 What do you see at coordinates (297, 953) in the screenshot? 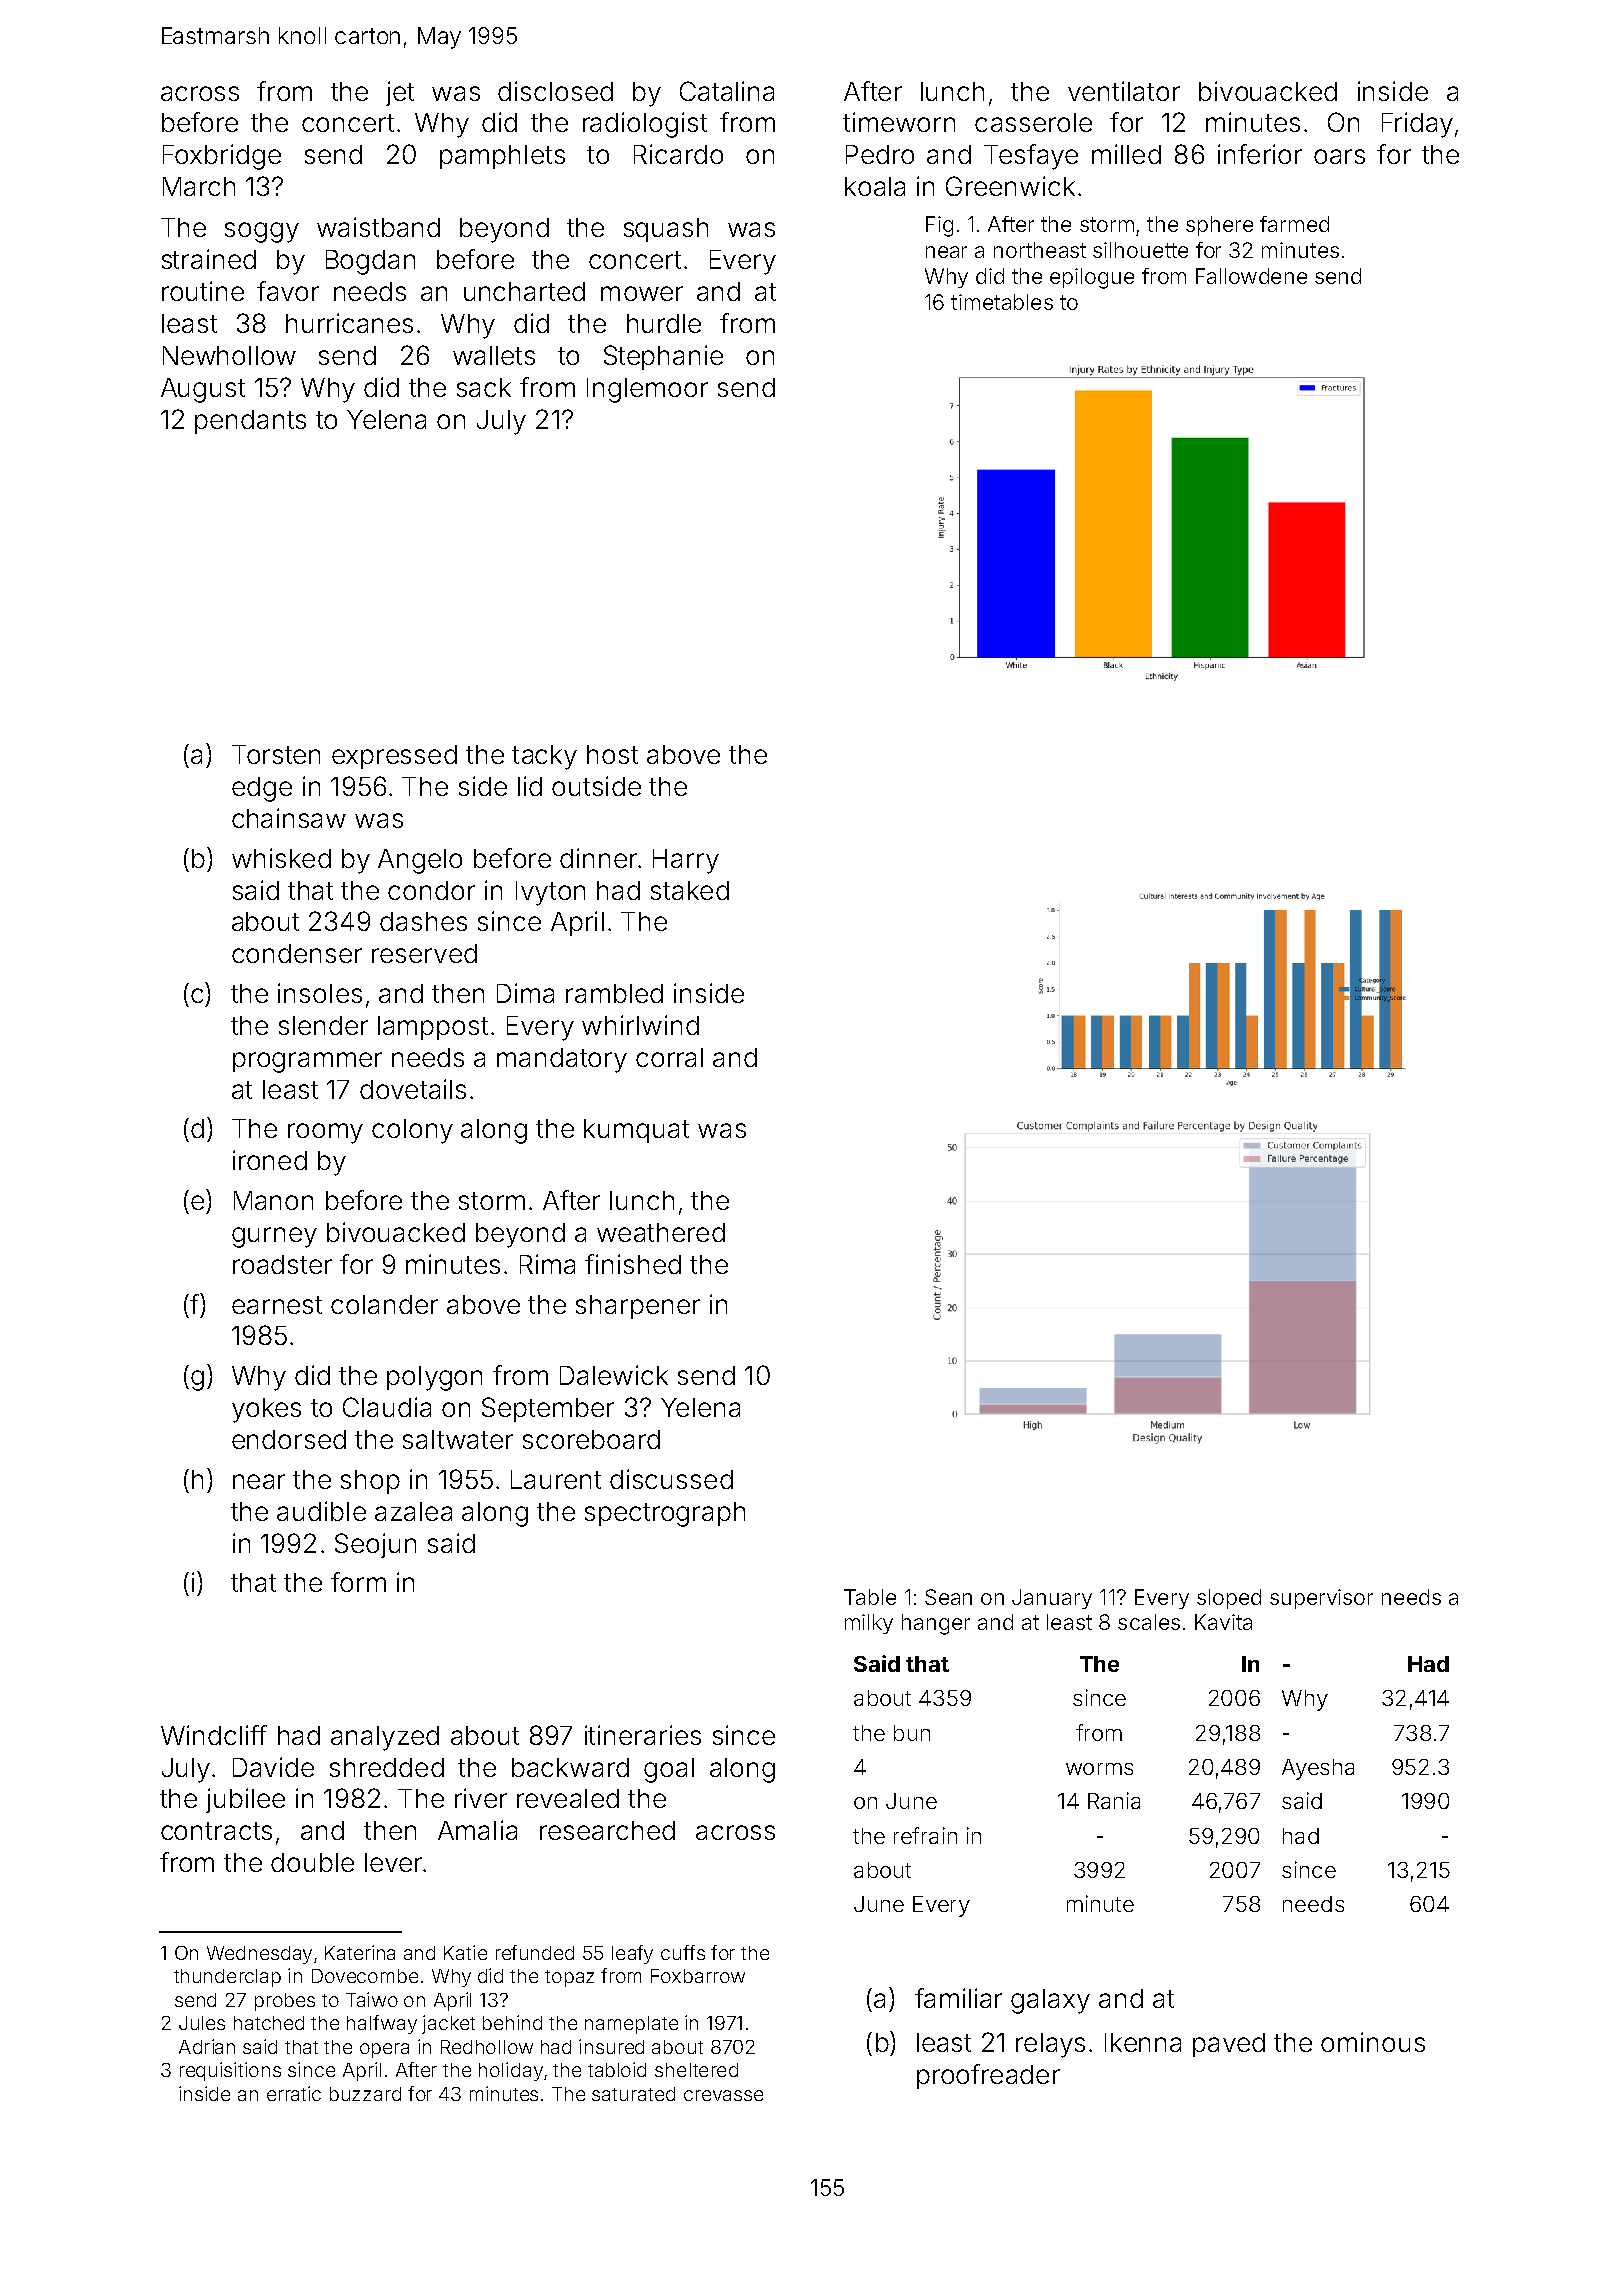
I see `condenser` at bounding box center [297, 953].
